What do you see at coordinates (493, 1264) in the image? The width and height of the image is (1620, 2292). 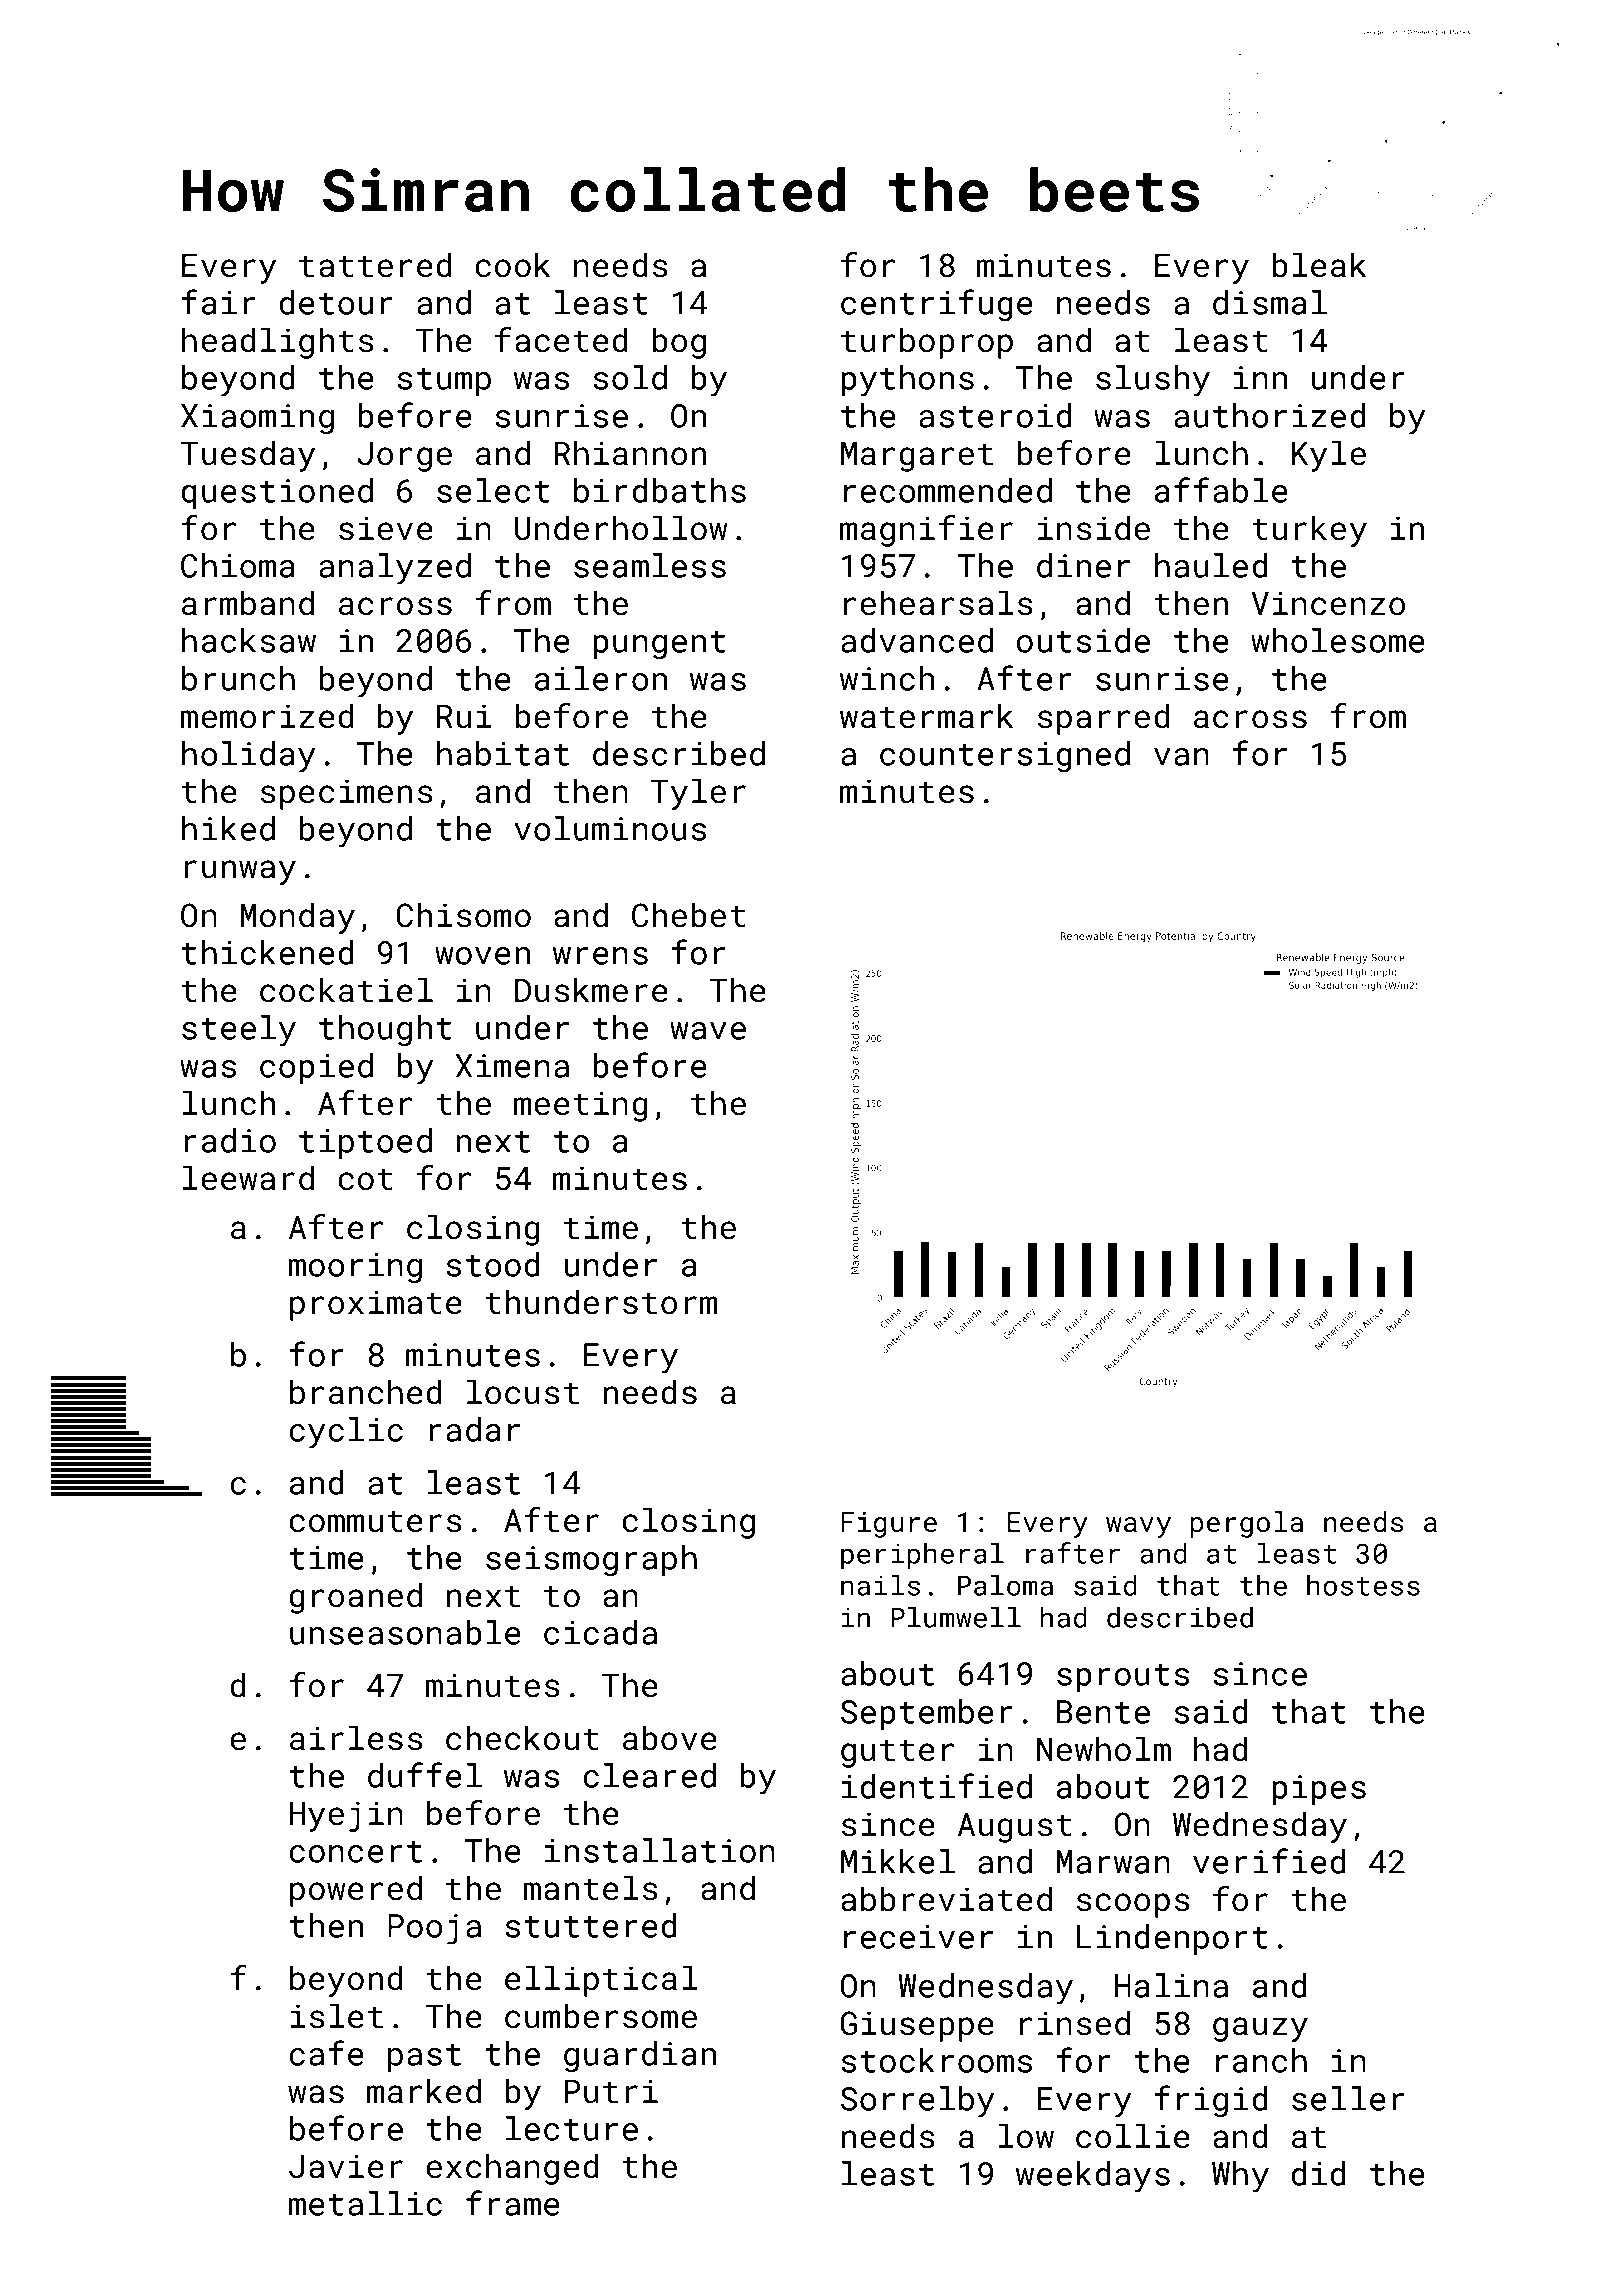 I see `stood` at bounding box center [493, 1264].
